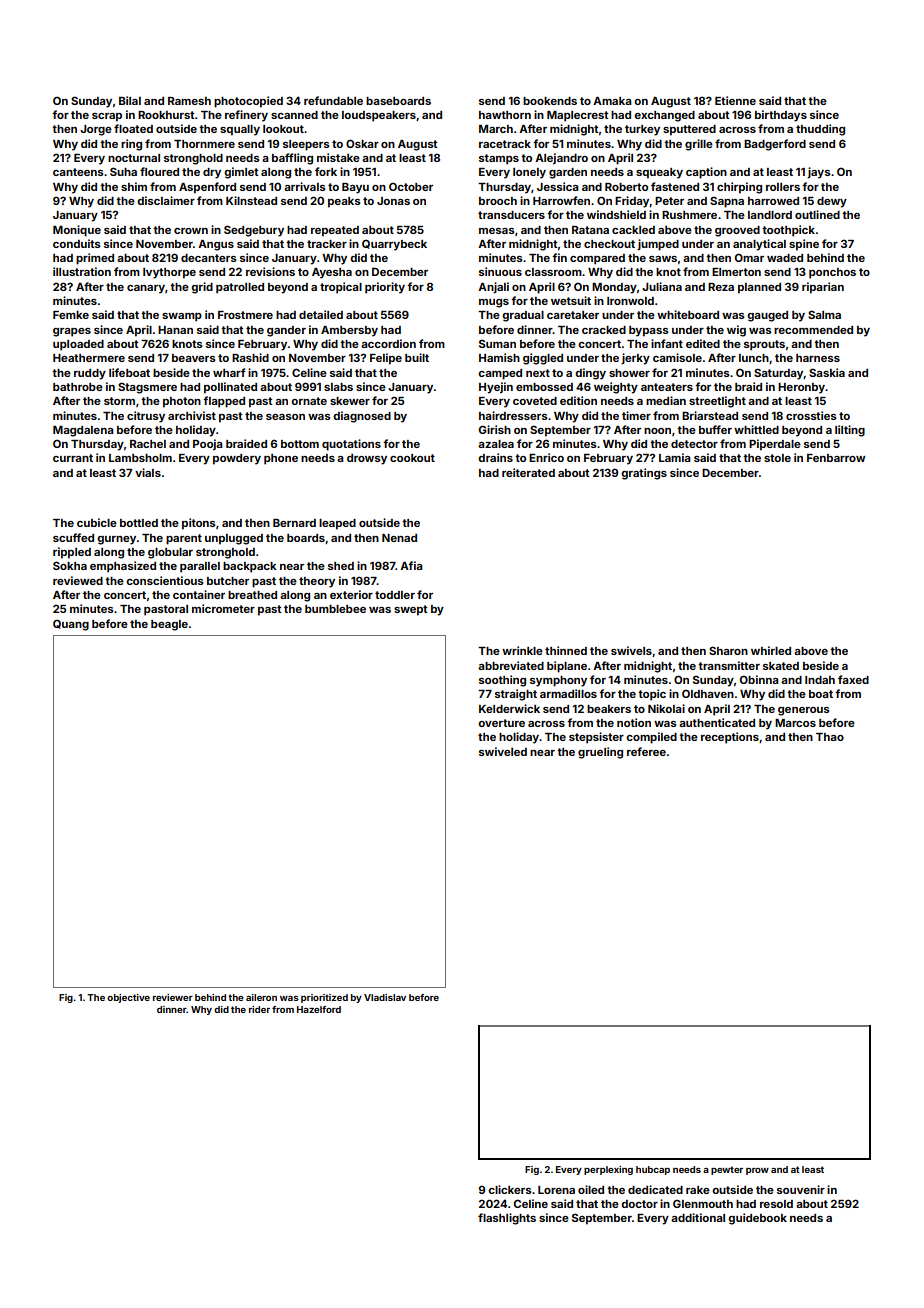 The image size is (924, 1308). Describe the element at coordinates (123, 171) in the screenshot. I see `Suha` at that location.
